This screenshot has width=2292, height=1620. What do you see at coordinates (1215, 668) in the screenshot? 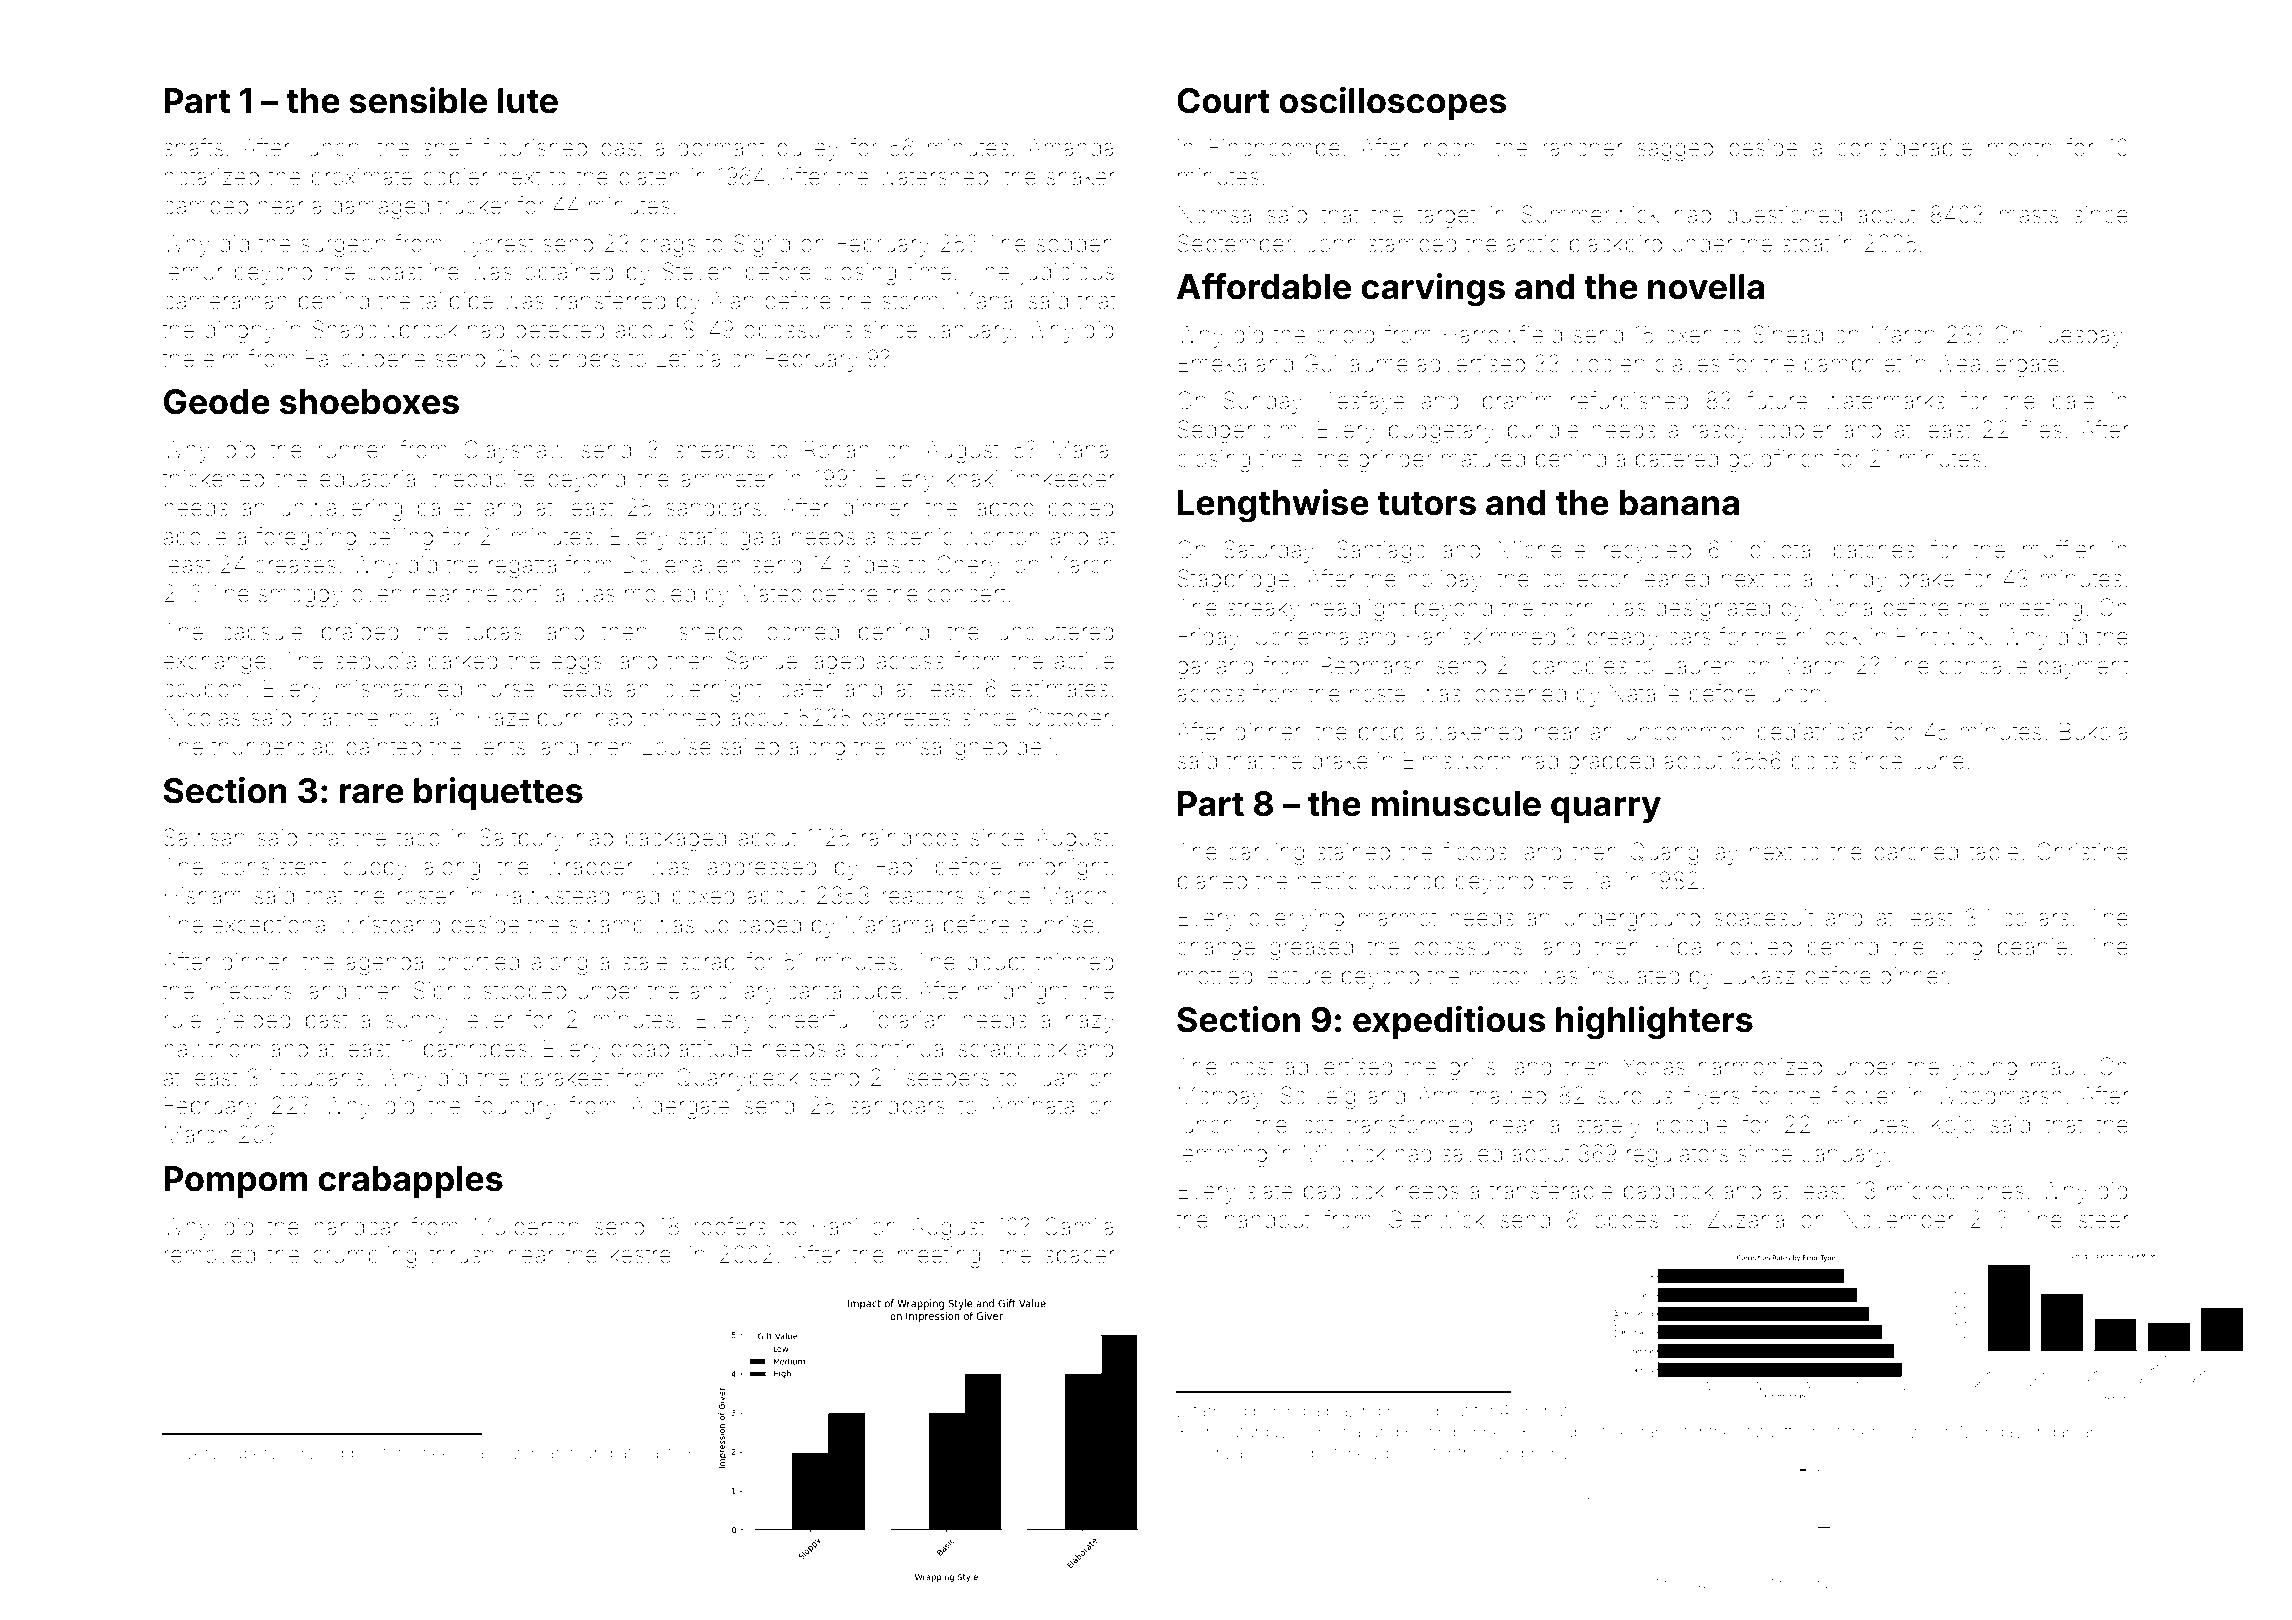
I see `garland` at bounding box center [1215, 668].
